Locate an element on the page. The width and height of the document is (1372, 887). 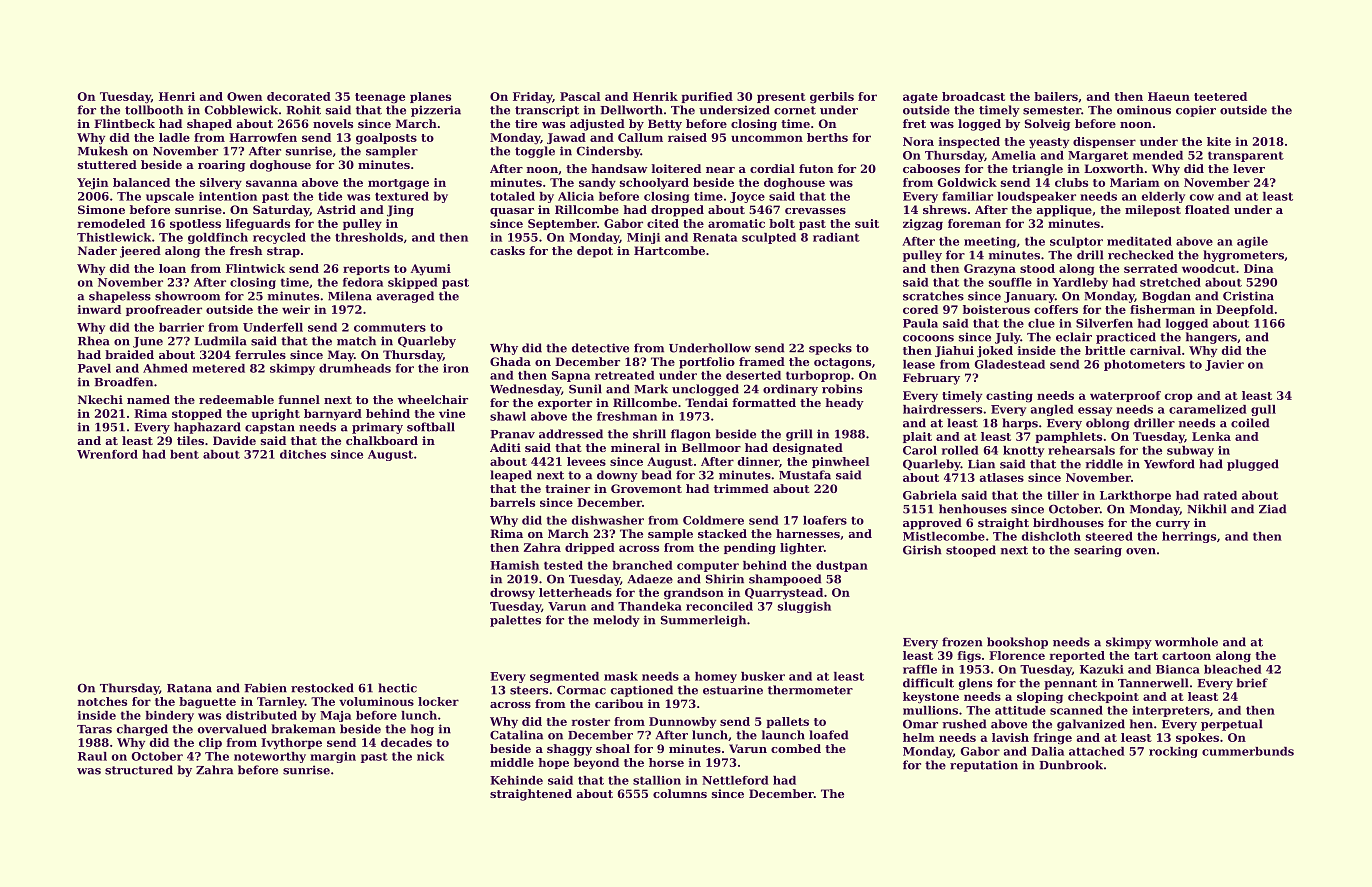
Javier is located at coordinates (1224, 365).
